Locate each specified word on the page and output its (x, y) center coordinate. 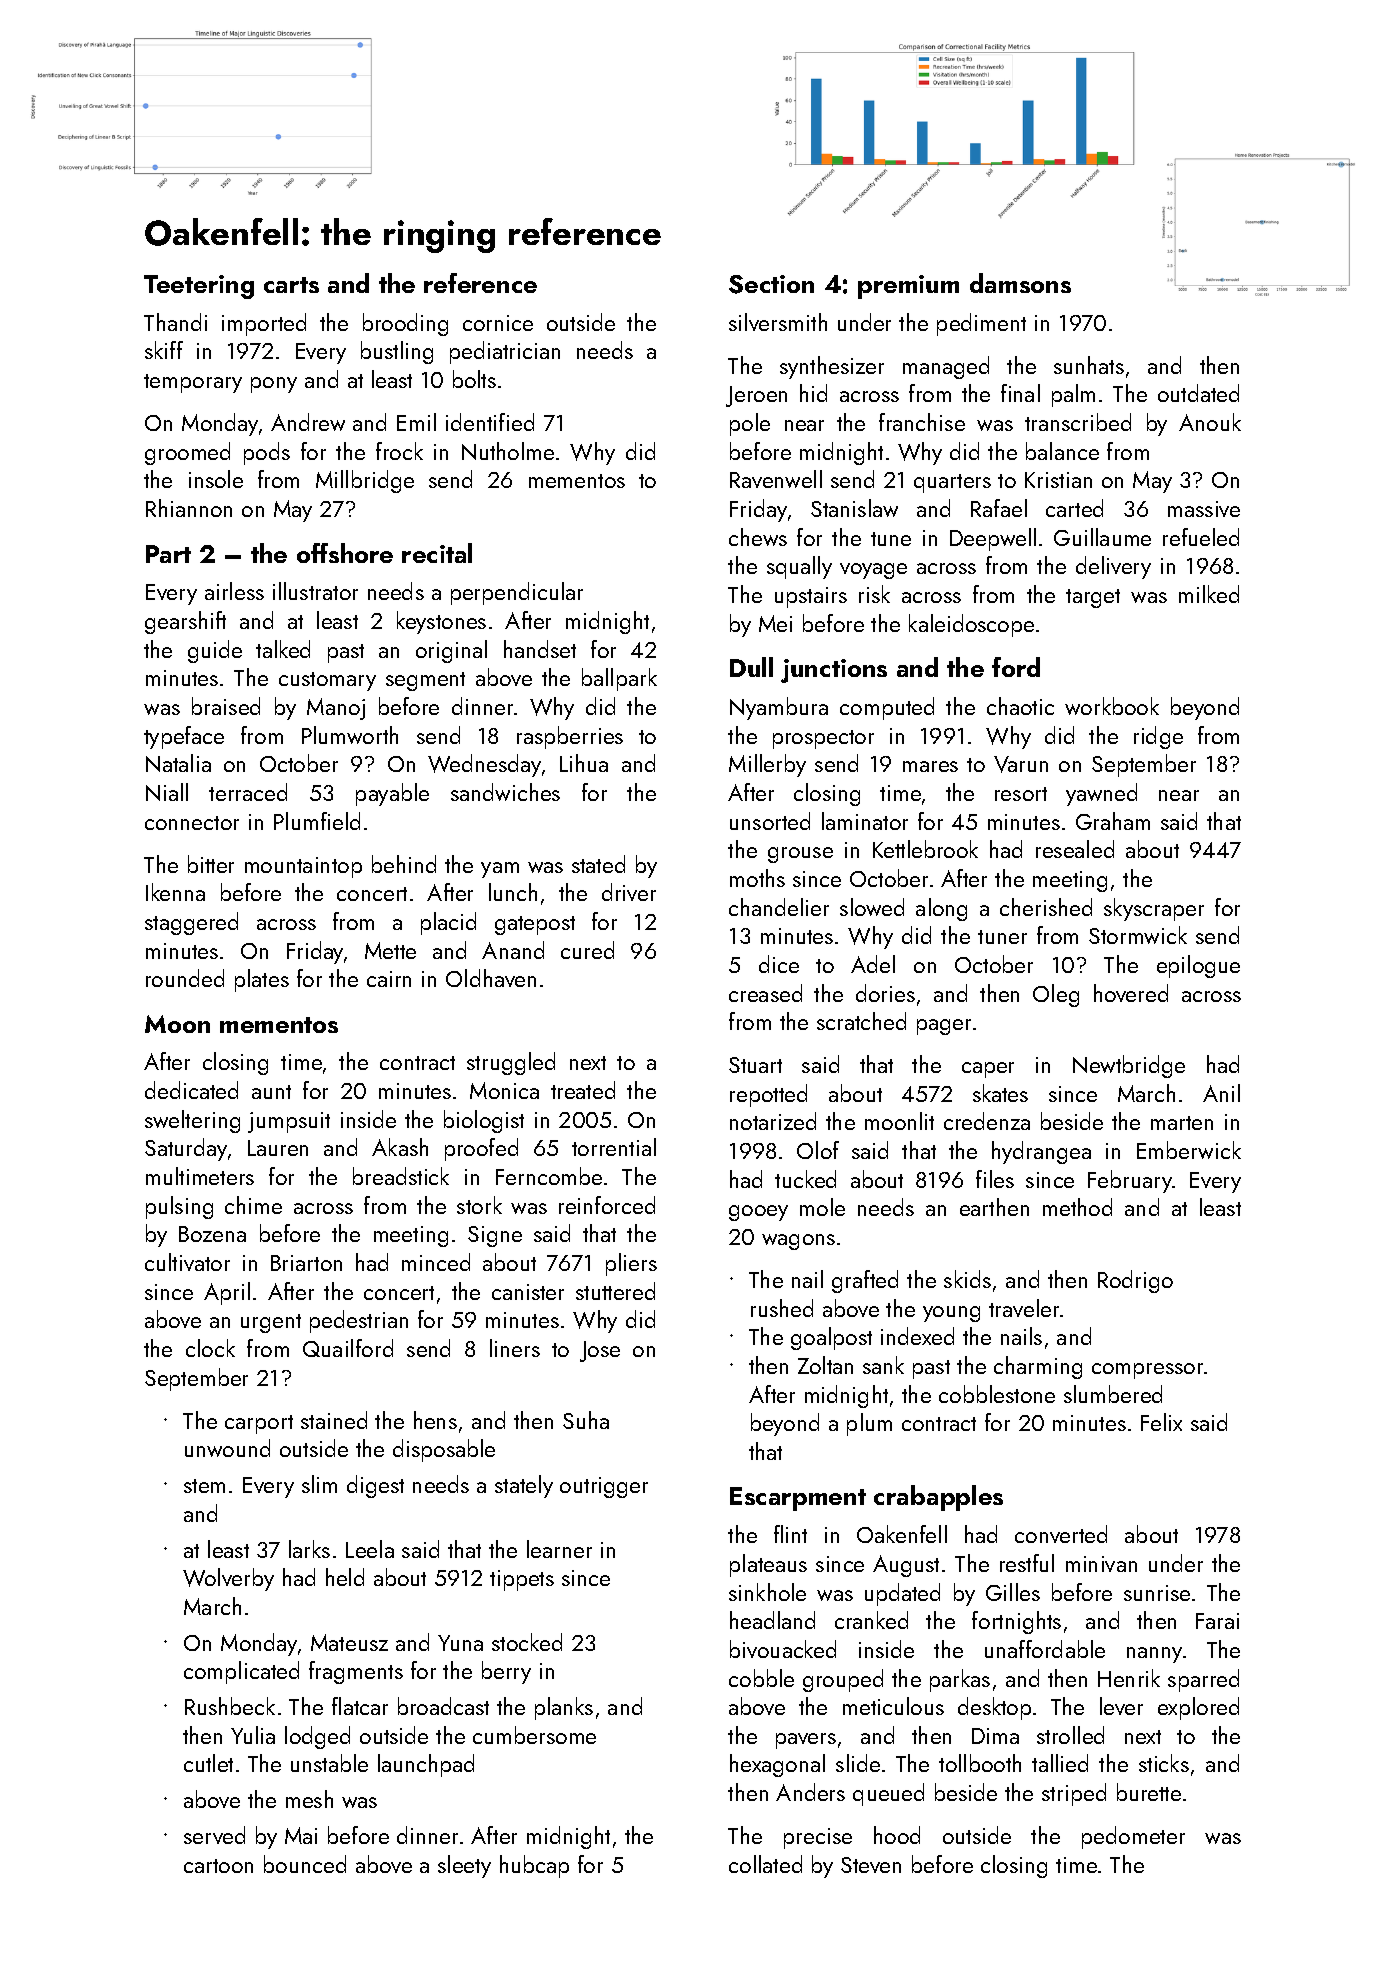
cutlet (208, 1763)
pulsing (179, 1207)
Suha (586, 1420)
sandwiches (505, 792)
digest (375, 1486)
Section (771, 284)
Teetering (199, 287)
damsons (1020, 283)
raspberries (570, 737)
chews (758, 537)
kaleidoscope (971, 625)
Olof (818, 1150)
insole (216, 479)
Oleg (1056, 995)
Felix (1161, 1422)
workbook (1112, 706)
